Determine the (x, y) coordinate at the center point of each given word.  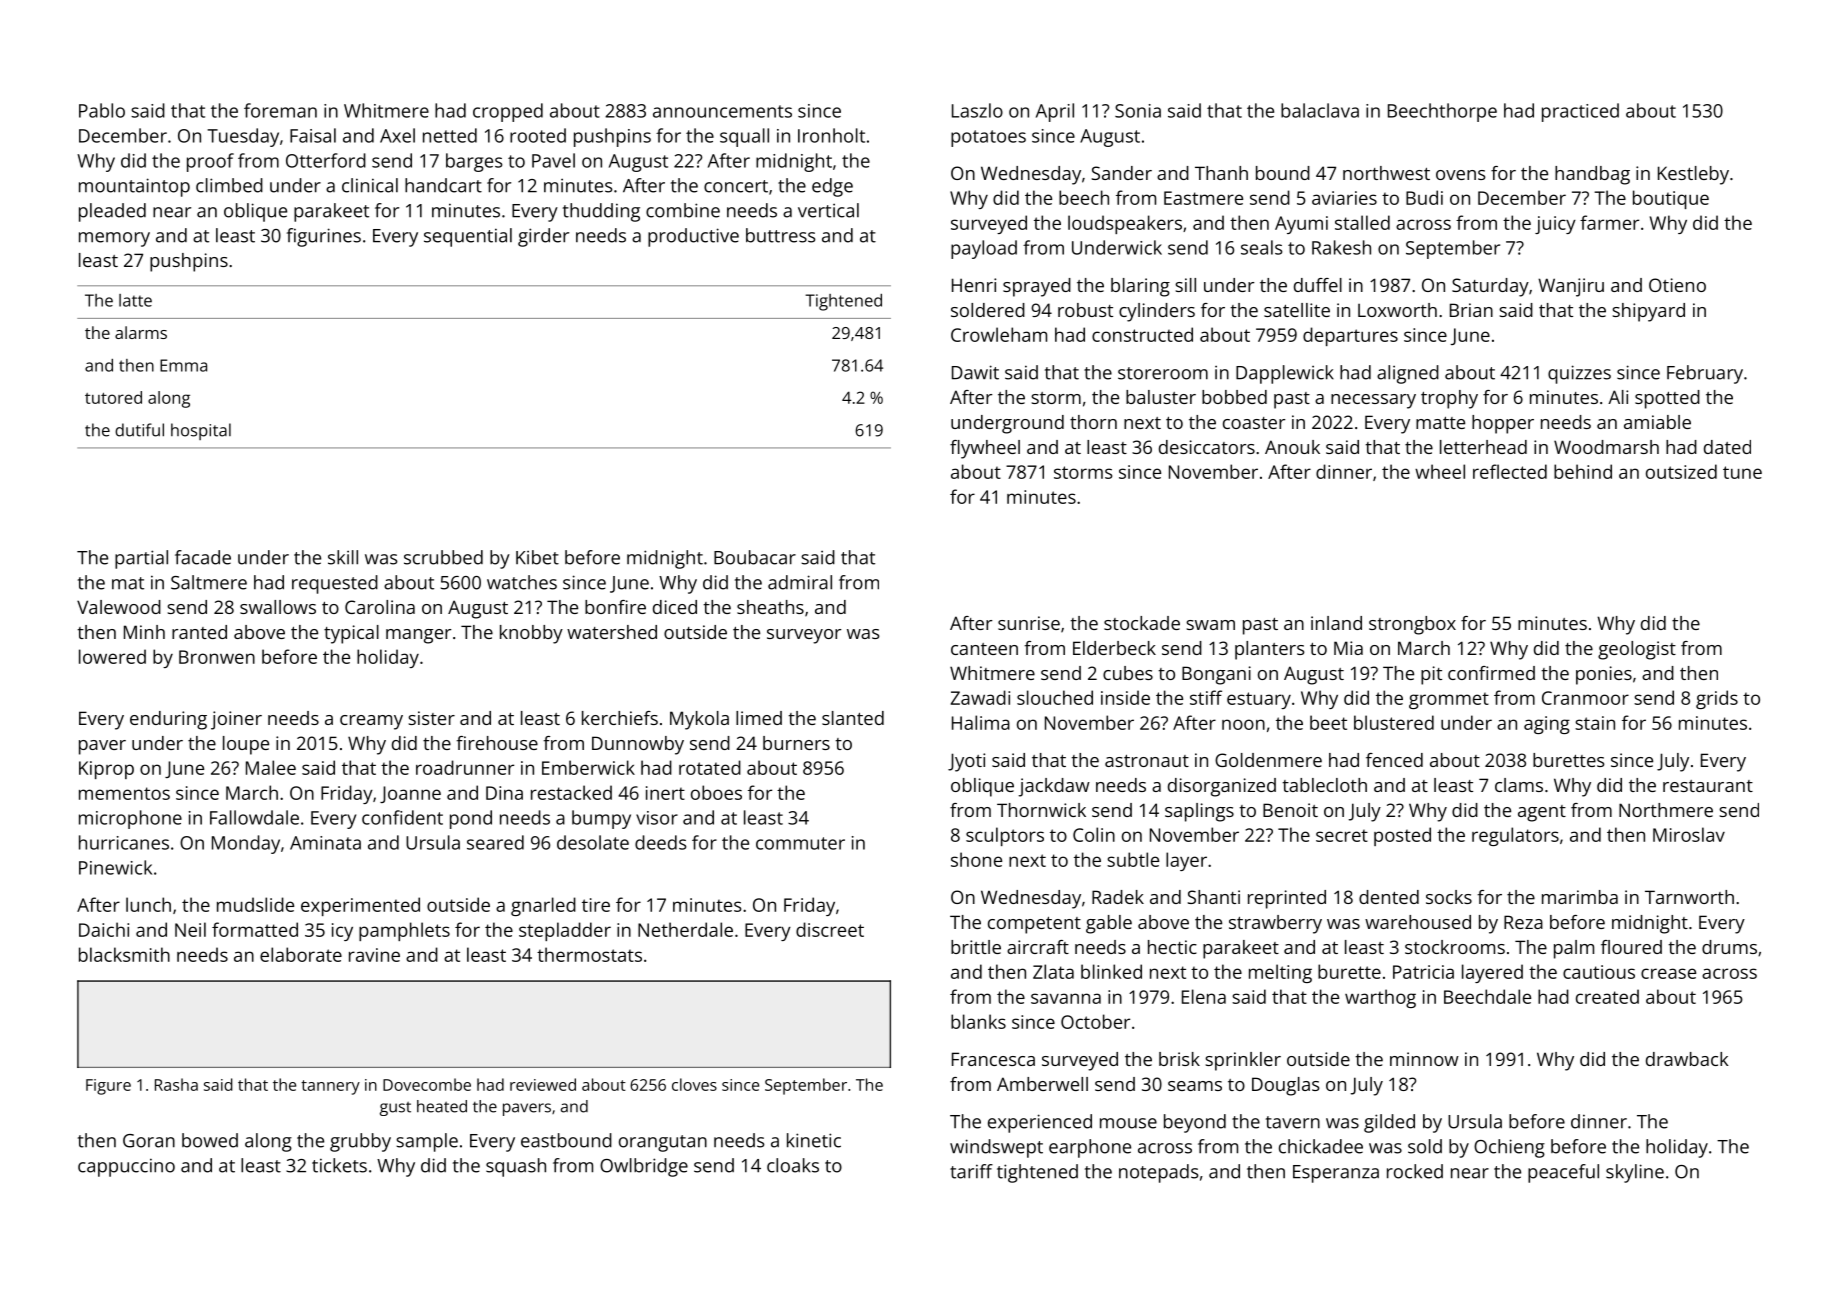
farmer (1609, 222)
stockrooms (1455, 947)
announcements (722, 111)
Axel (397, 135)
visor (657, 818)
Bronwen (217, 657)
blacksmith (124, 954)
